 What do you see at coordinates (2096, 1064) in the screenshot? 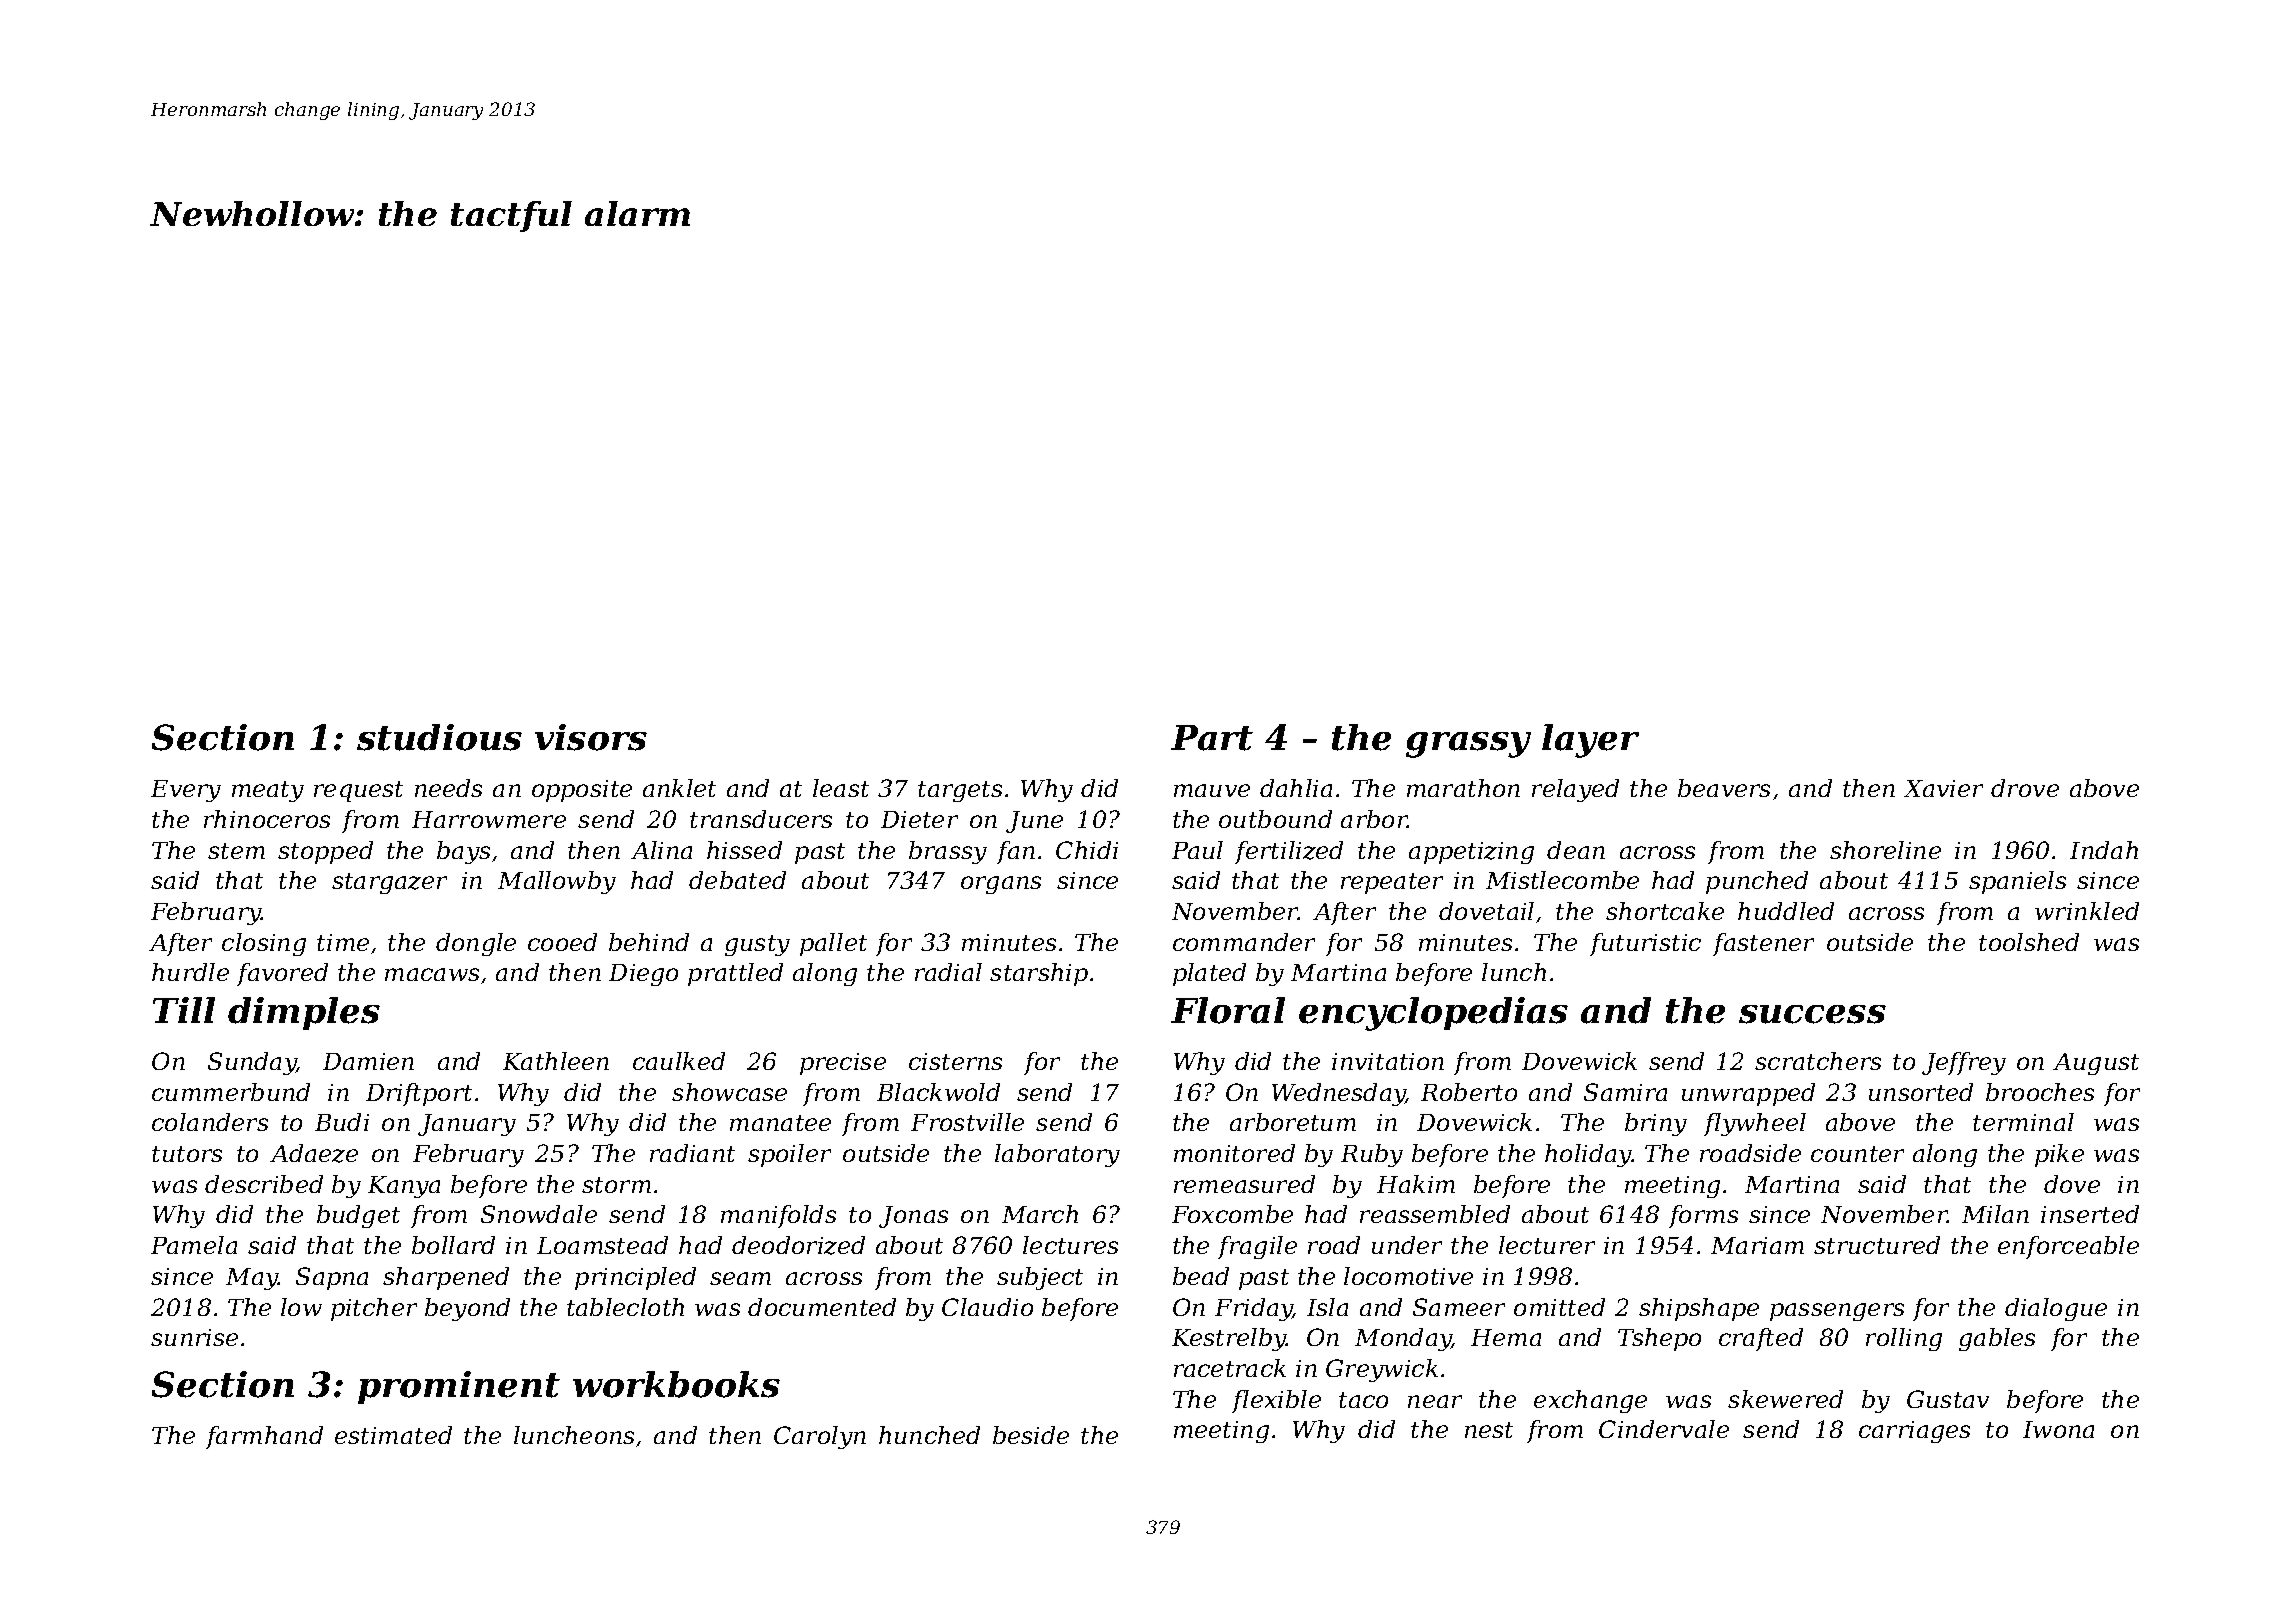
I see `August` at bounding box center [2096, 1064].
